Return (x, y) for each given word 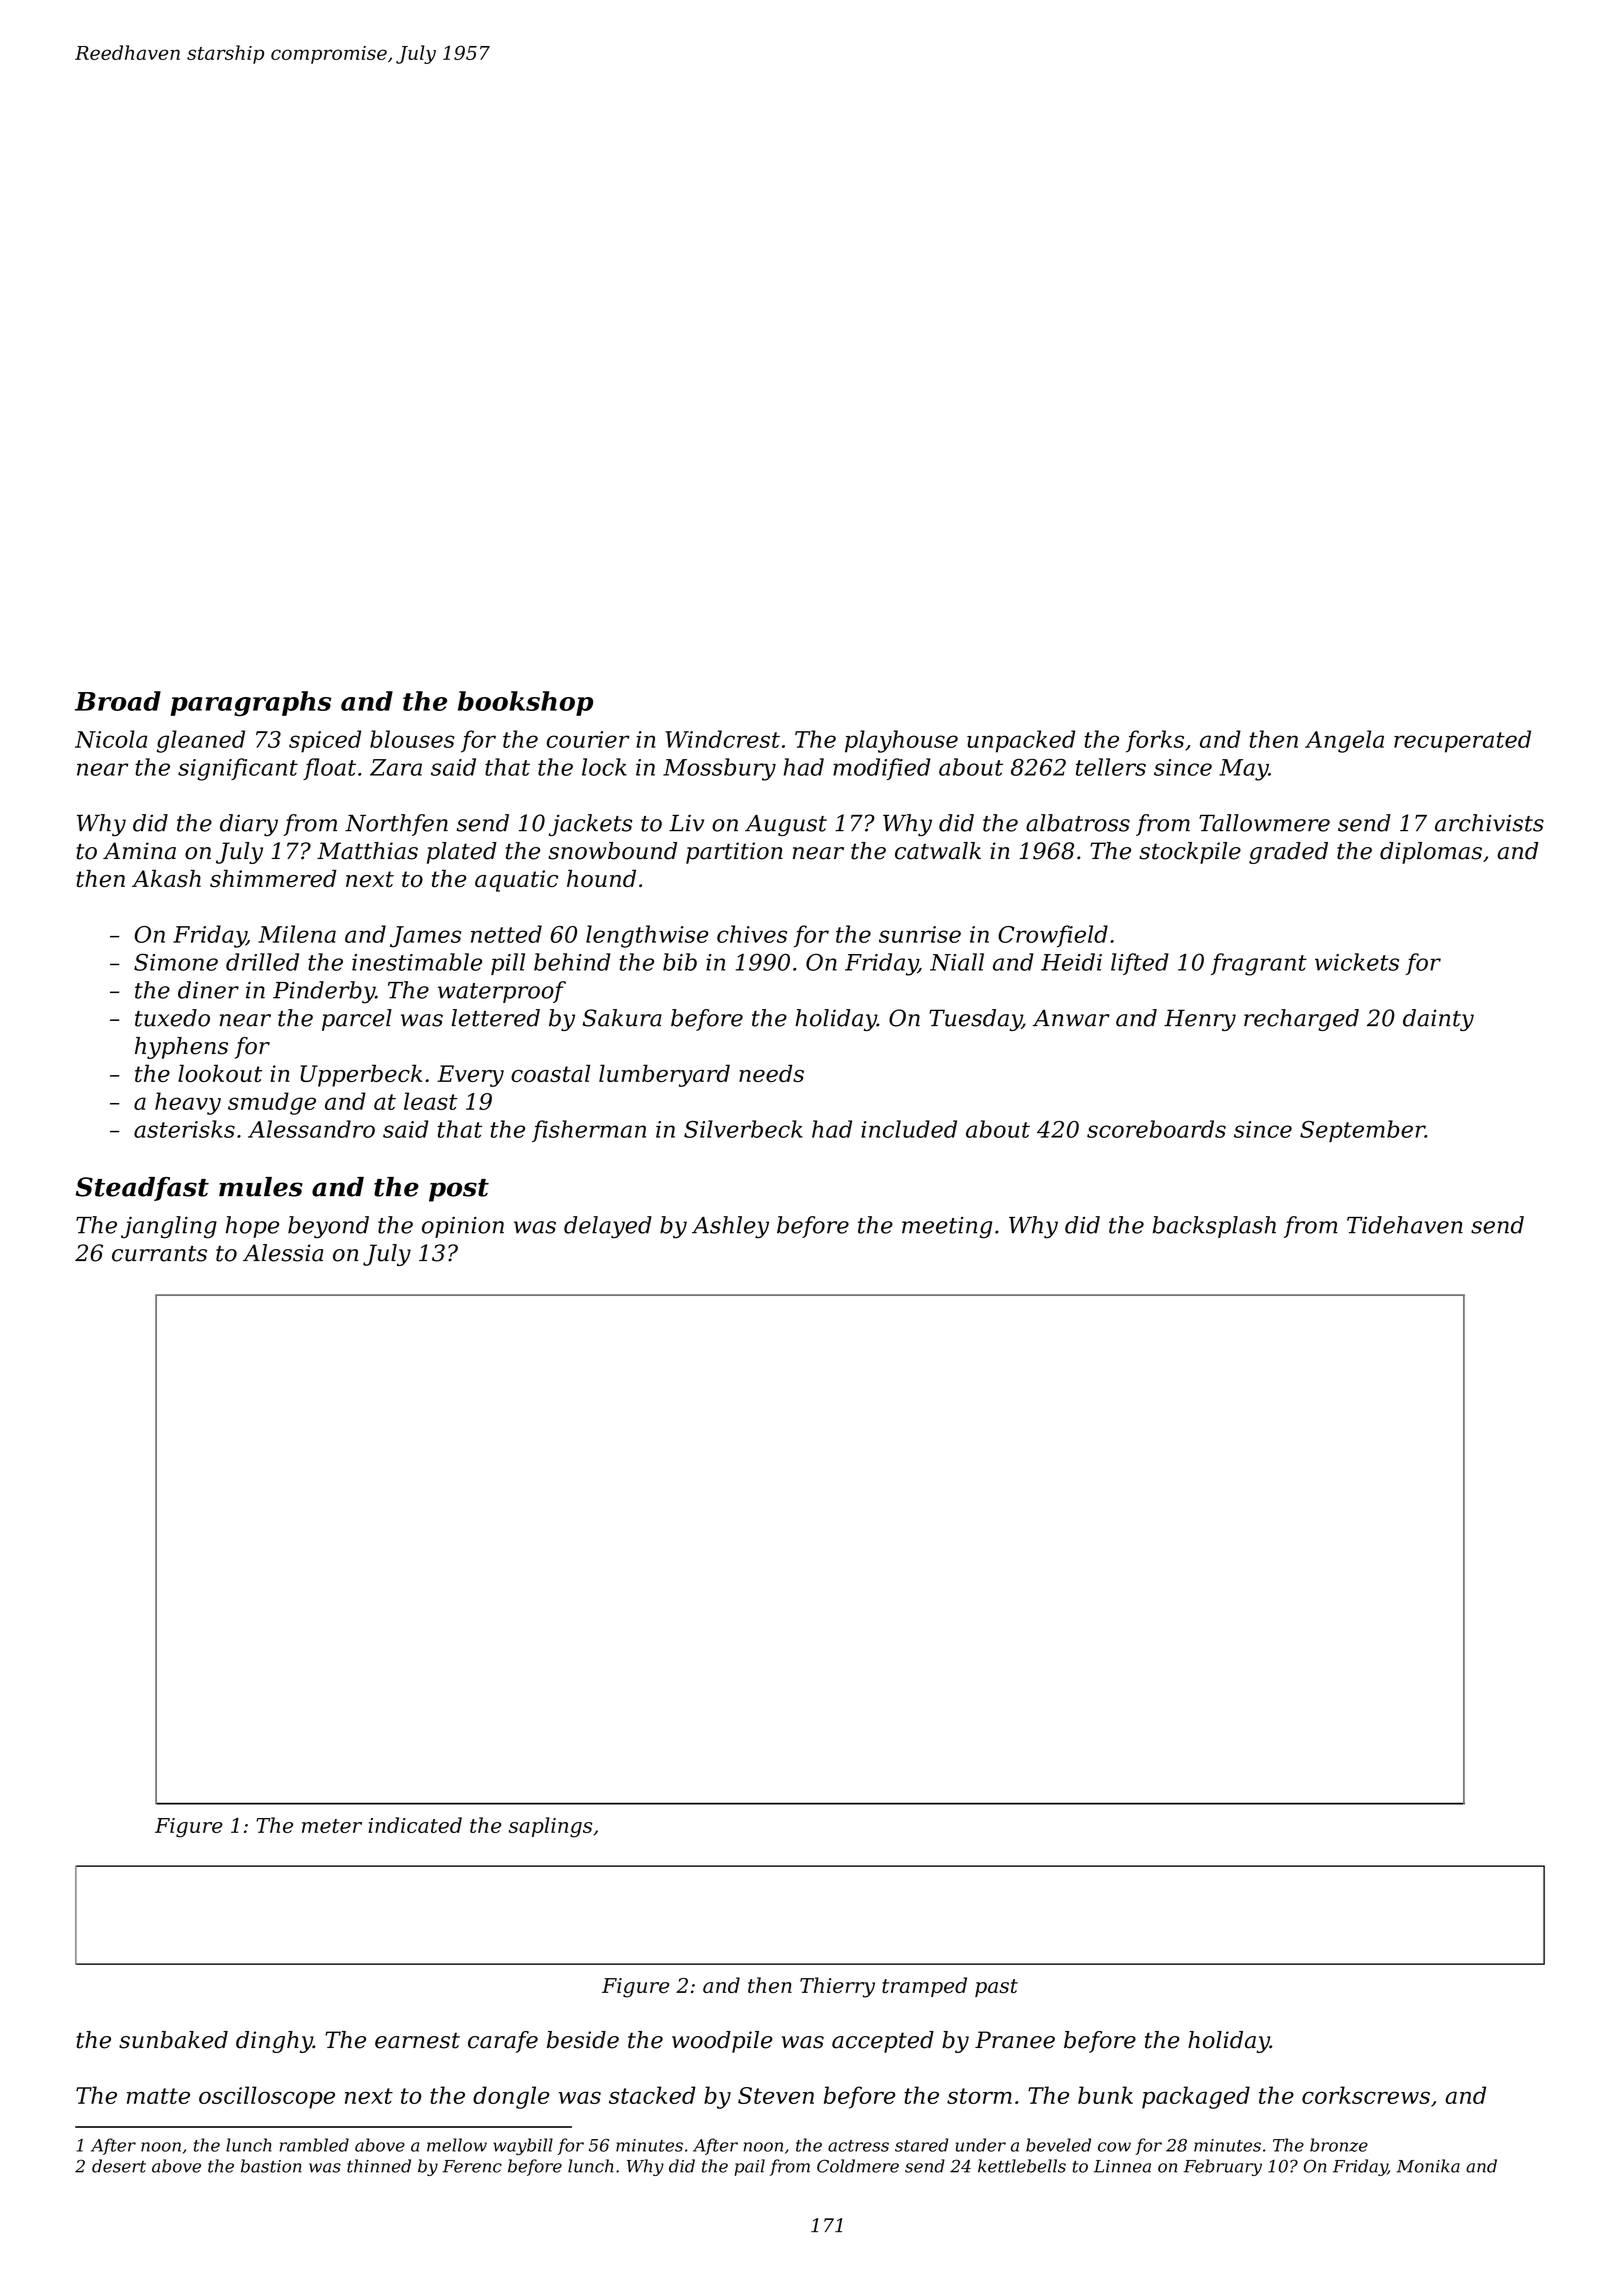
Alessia (283, 1253)
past (996, 1988)
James (425, 937)
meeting (947, 1227)
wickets (1357, 962)
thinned (379, 2166)
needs (771, 1073)
